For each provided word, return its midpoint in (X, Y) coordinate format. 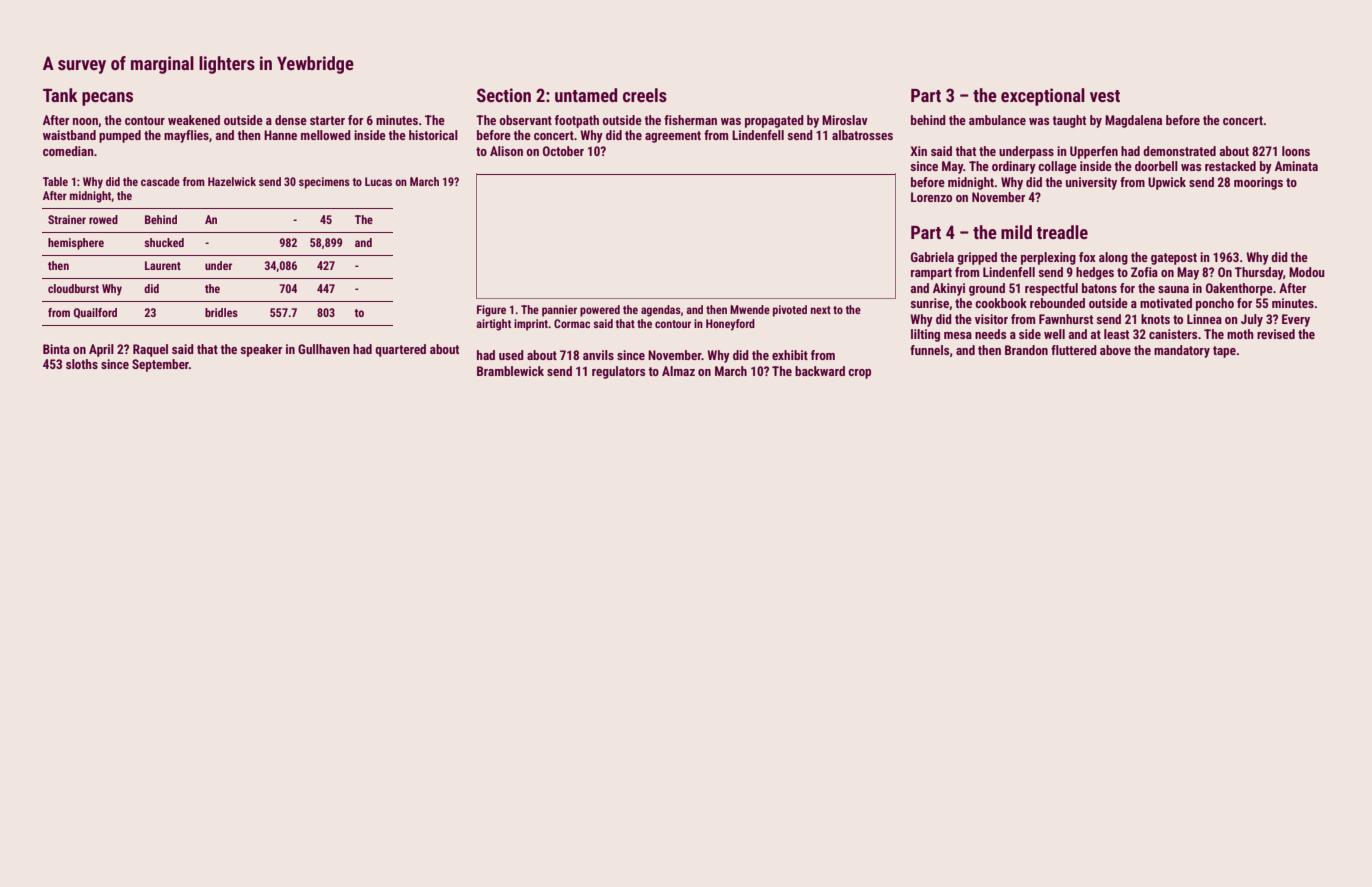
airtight (493, 325)
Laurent (163, 265)
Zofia (1144, 272)
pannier (559, 311)
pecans (107, 99)
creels (645, 95)
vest (1105, 96)
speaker (261, 350)
